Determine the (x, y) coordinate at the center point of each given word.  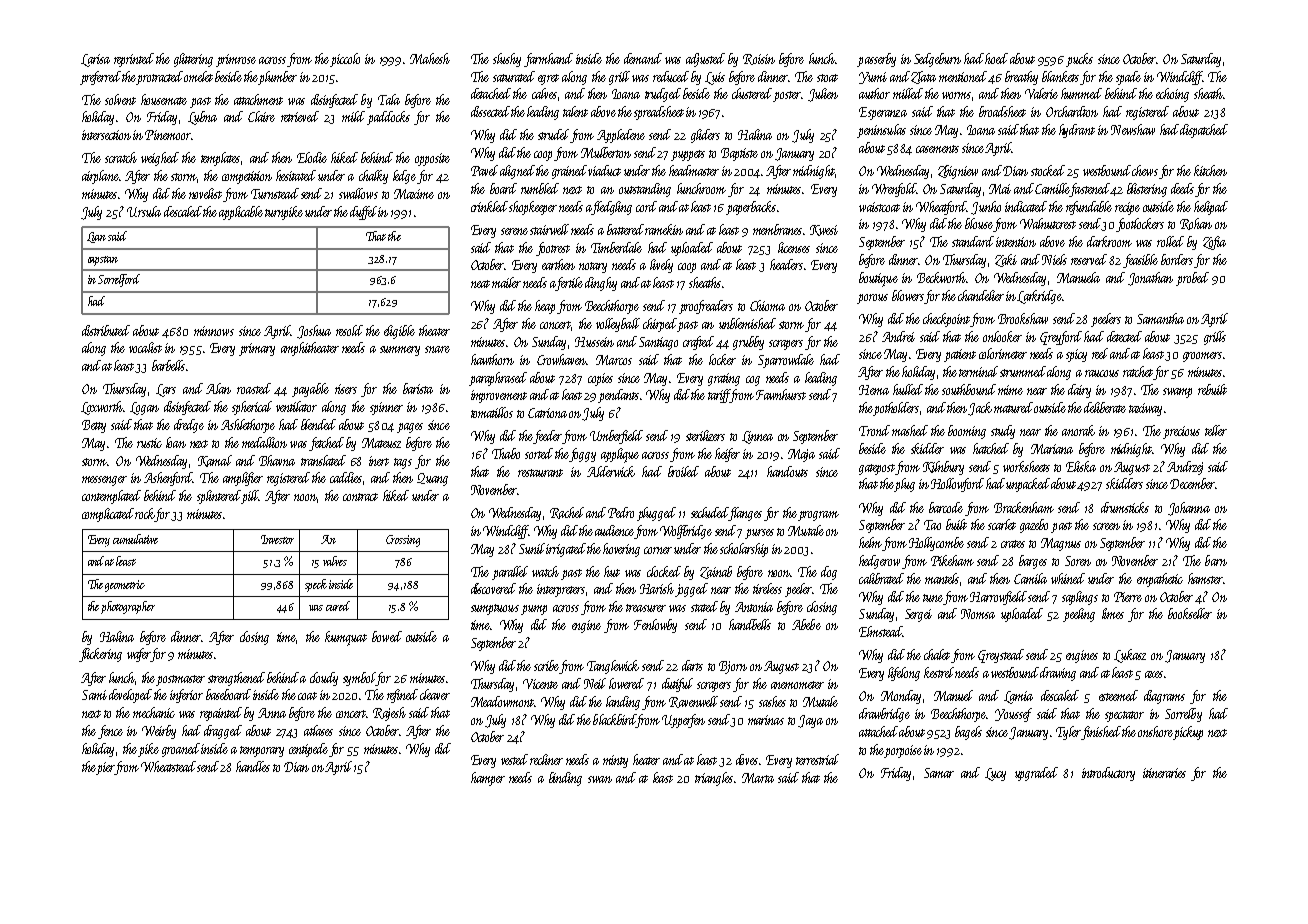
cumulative (135, 539)
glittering (193, 60)
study (1003, 432)
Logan (144, 408)
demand (643, 58)
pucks (1079, 60)
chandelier (981, 295)
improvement (499, 396)
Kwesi (824, 230)
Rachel (567, 513)
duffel (363, 213)
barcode (946, 507)
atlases (318, 730)
